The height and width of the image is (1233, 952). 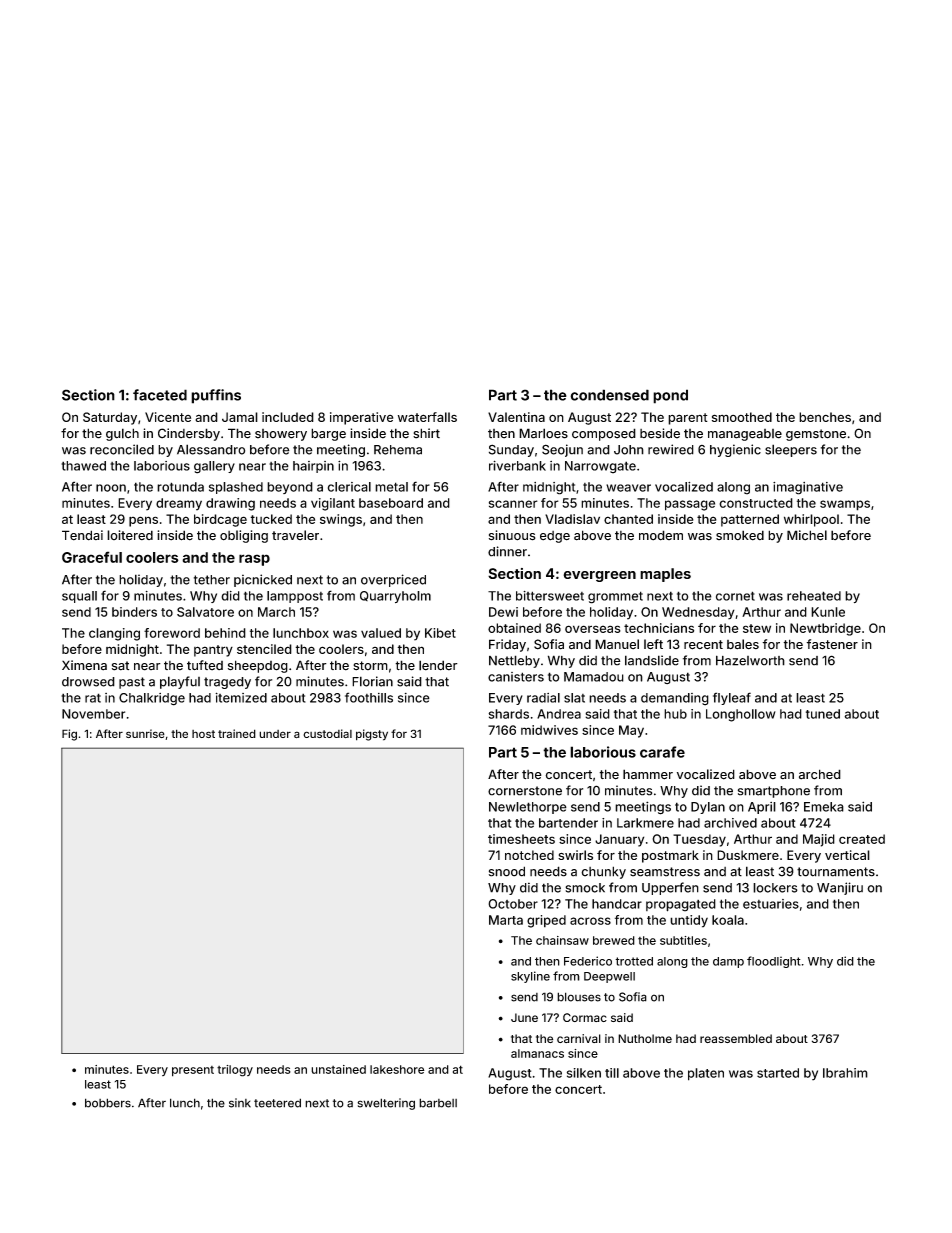 I want to click on January, so click(x=619, y=840).
